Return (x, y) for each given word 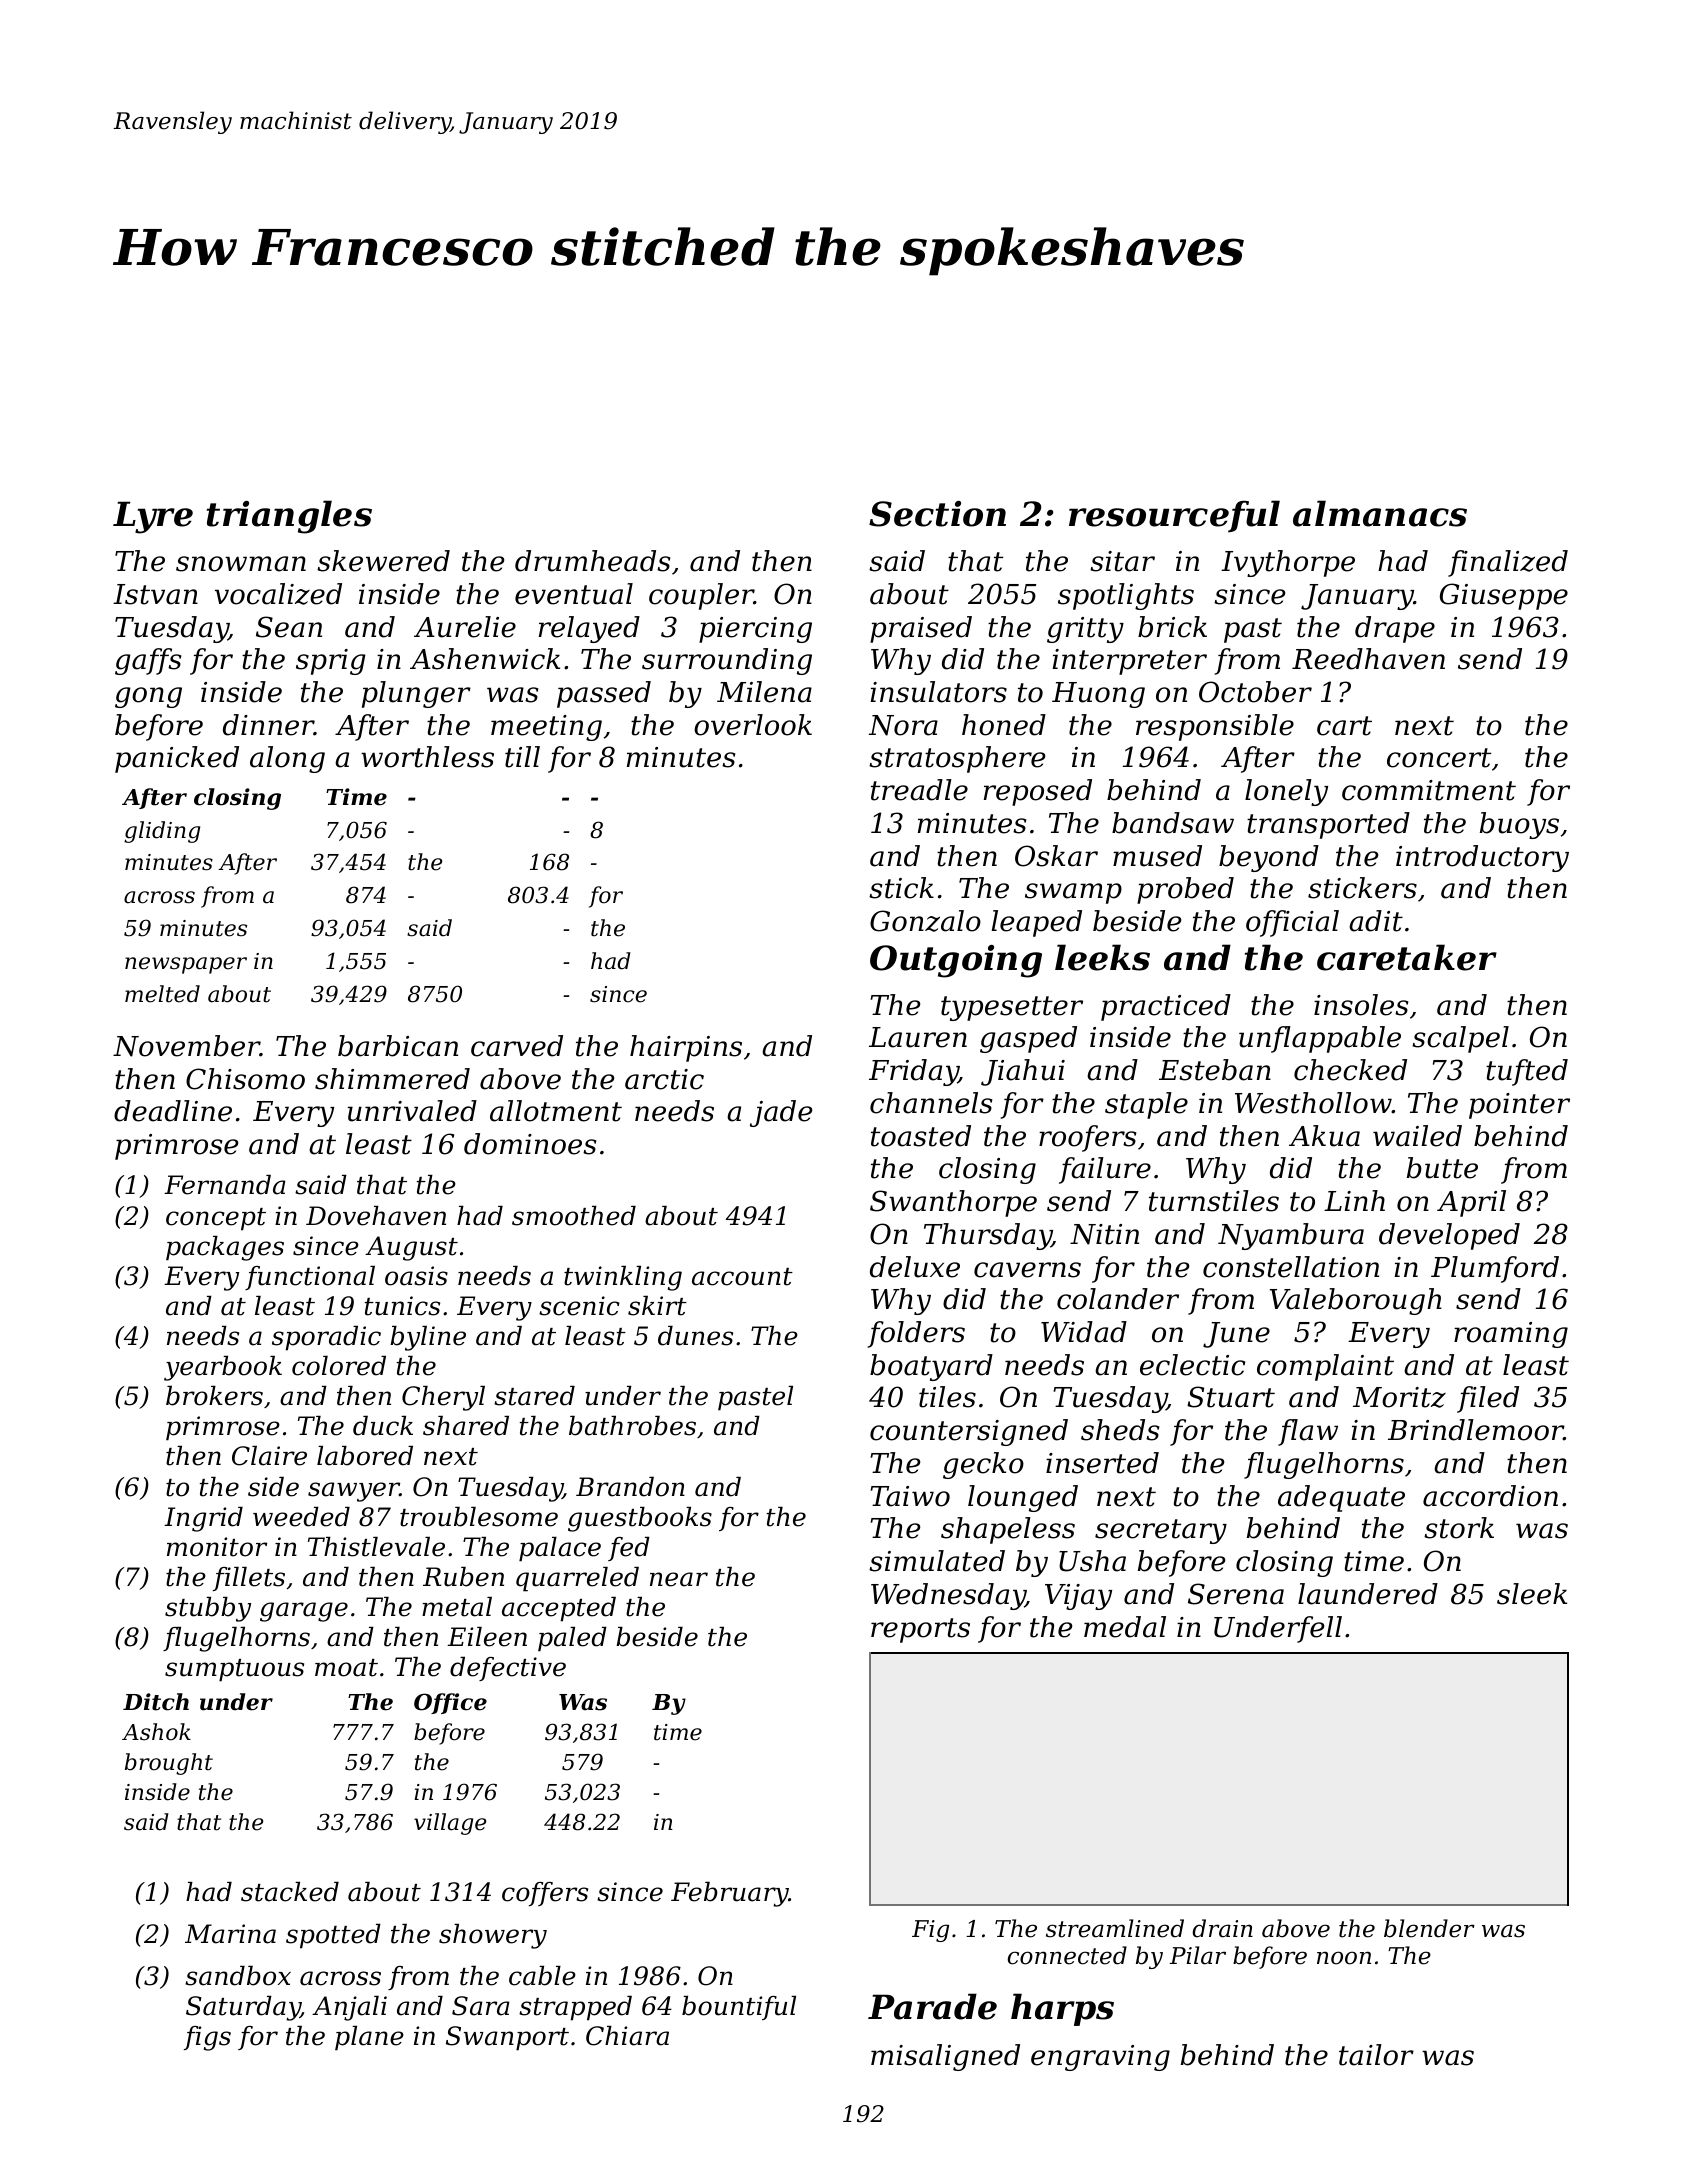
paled (572, 1639)
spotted (333, 1936)
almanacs (1380, 513)
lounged (1023, 1498)
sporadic (326, 1338)
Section (937, 514)
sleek (1532, 1594)
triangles (289, 517)
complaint (1325, 1367)
